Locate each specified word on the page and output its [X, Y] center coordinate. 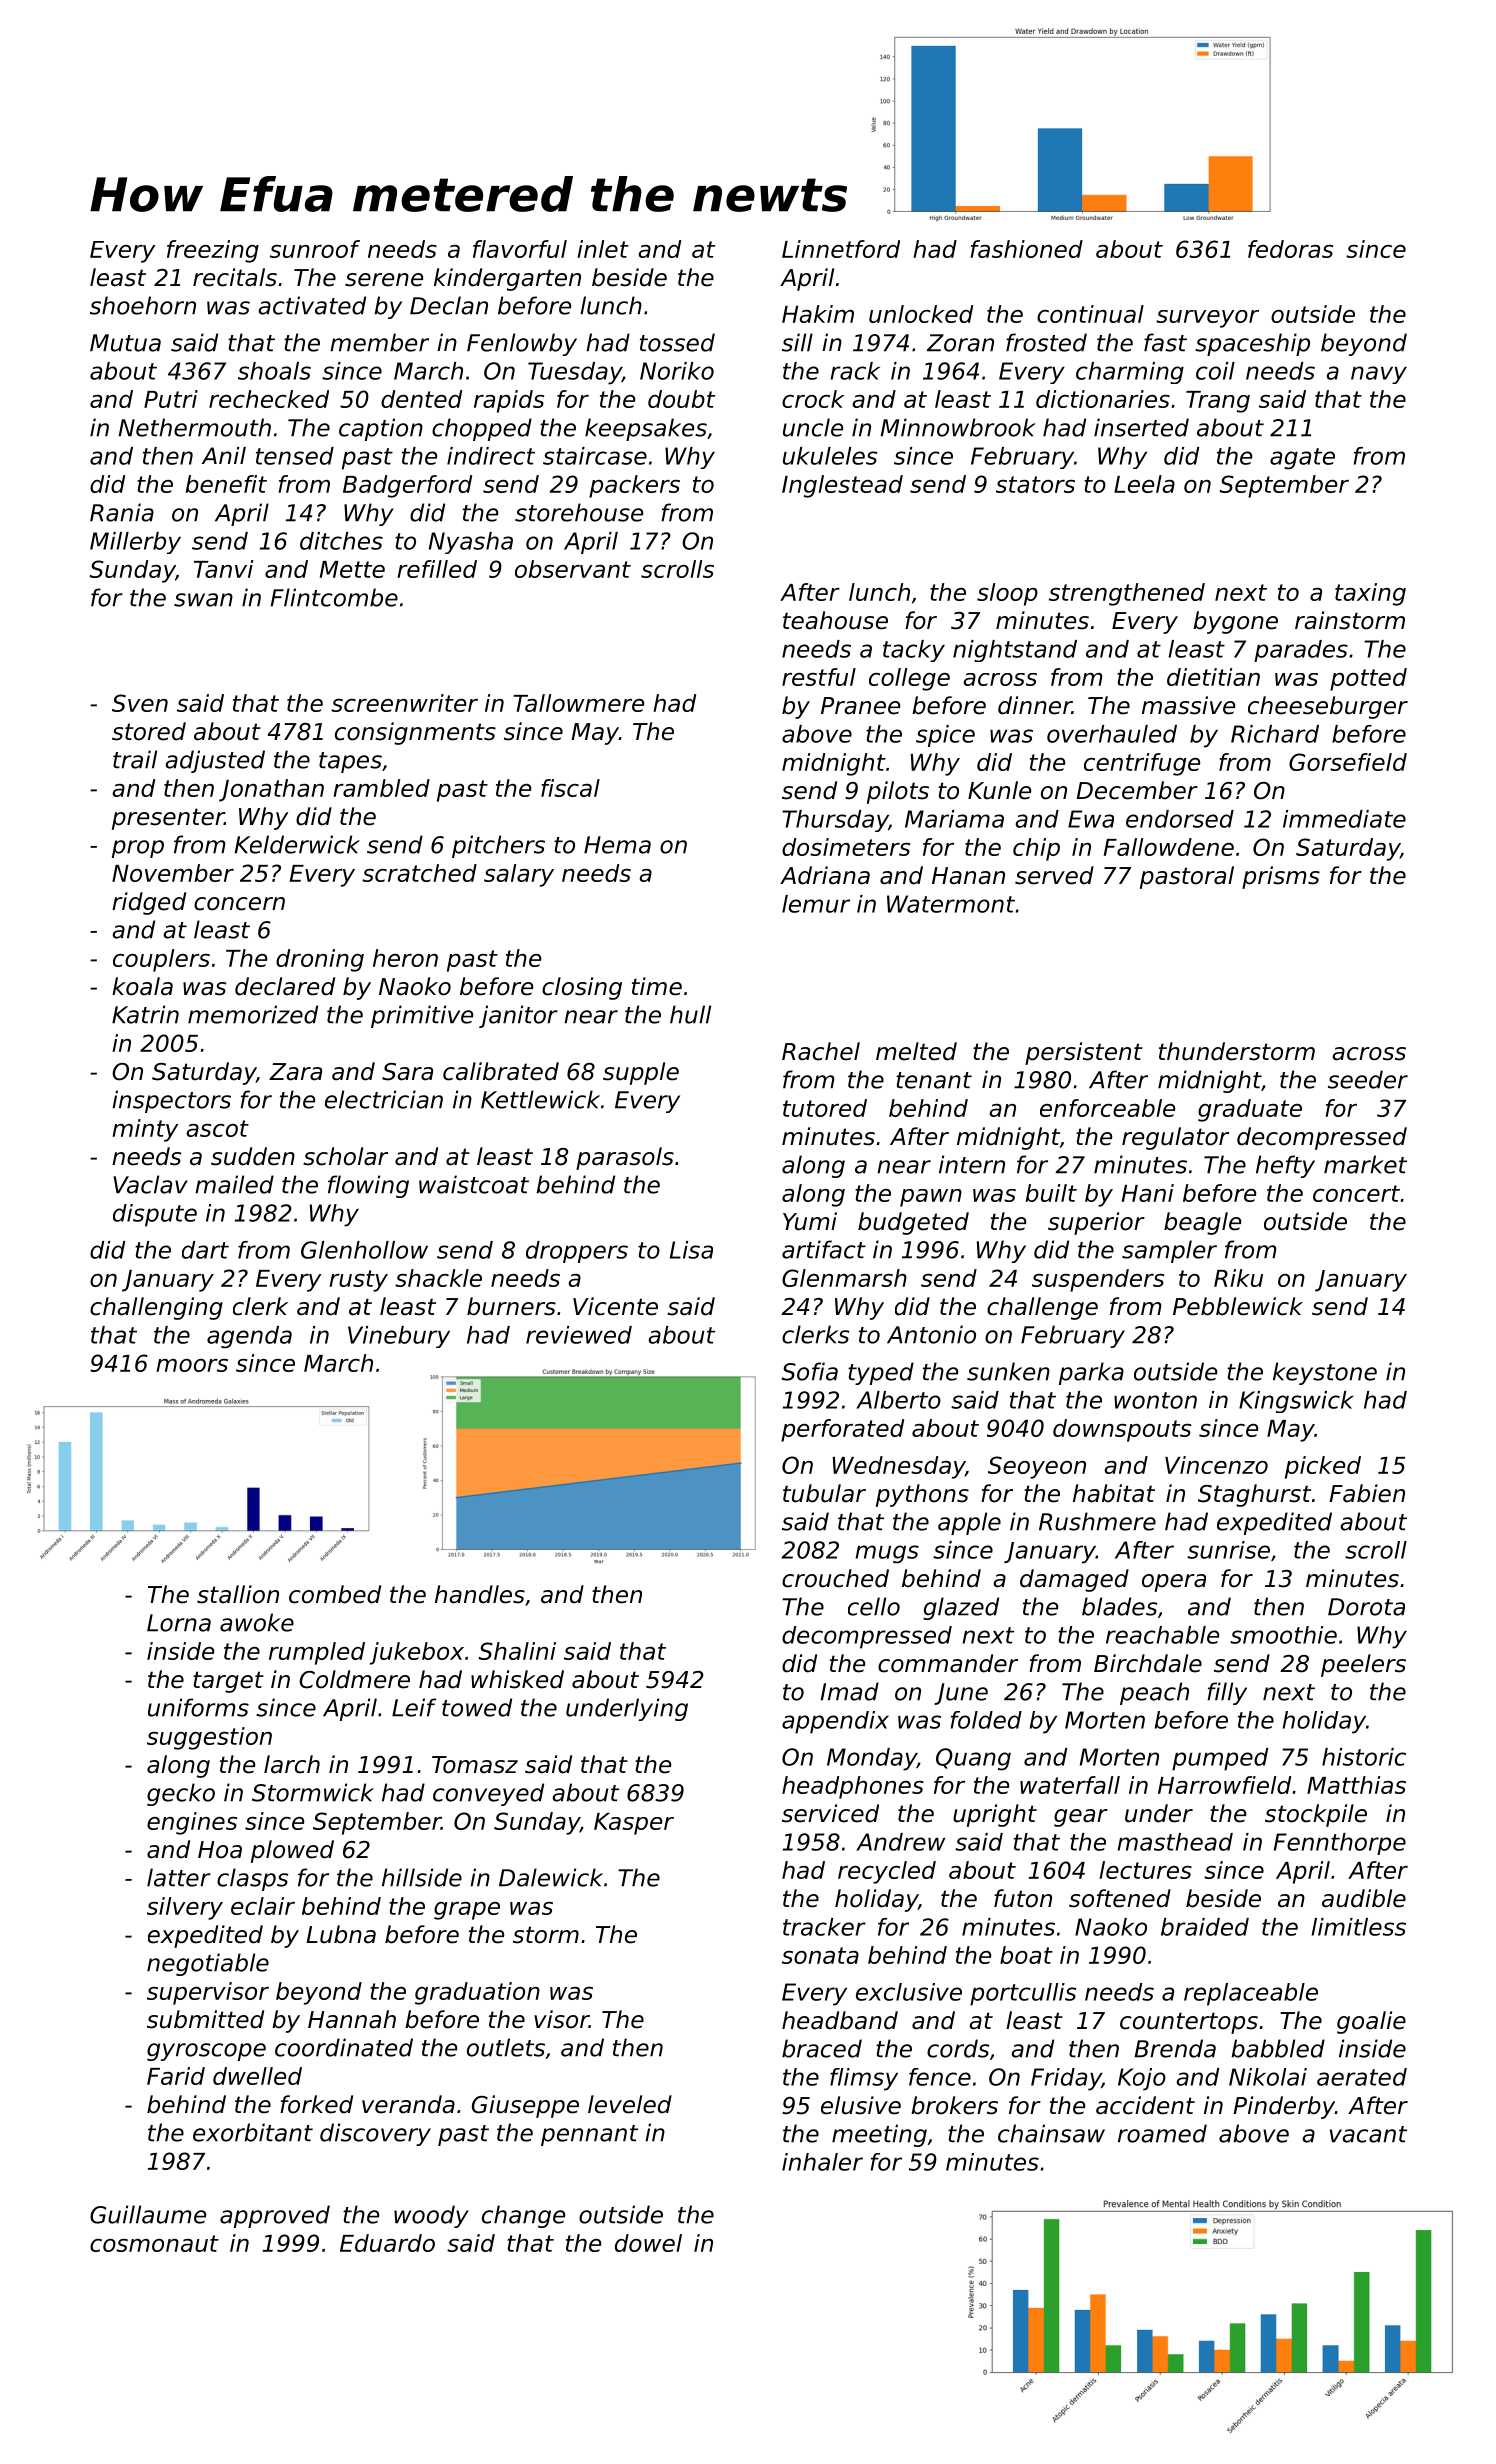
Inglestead [842, 486]
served [1054, 875]
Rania [122, 512]
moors [192, 1365]
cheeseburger [1328, 707]
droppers [577, 1252]
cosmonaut [154, 2243]
